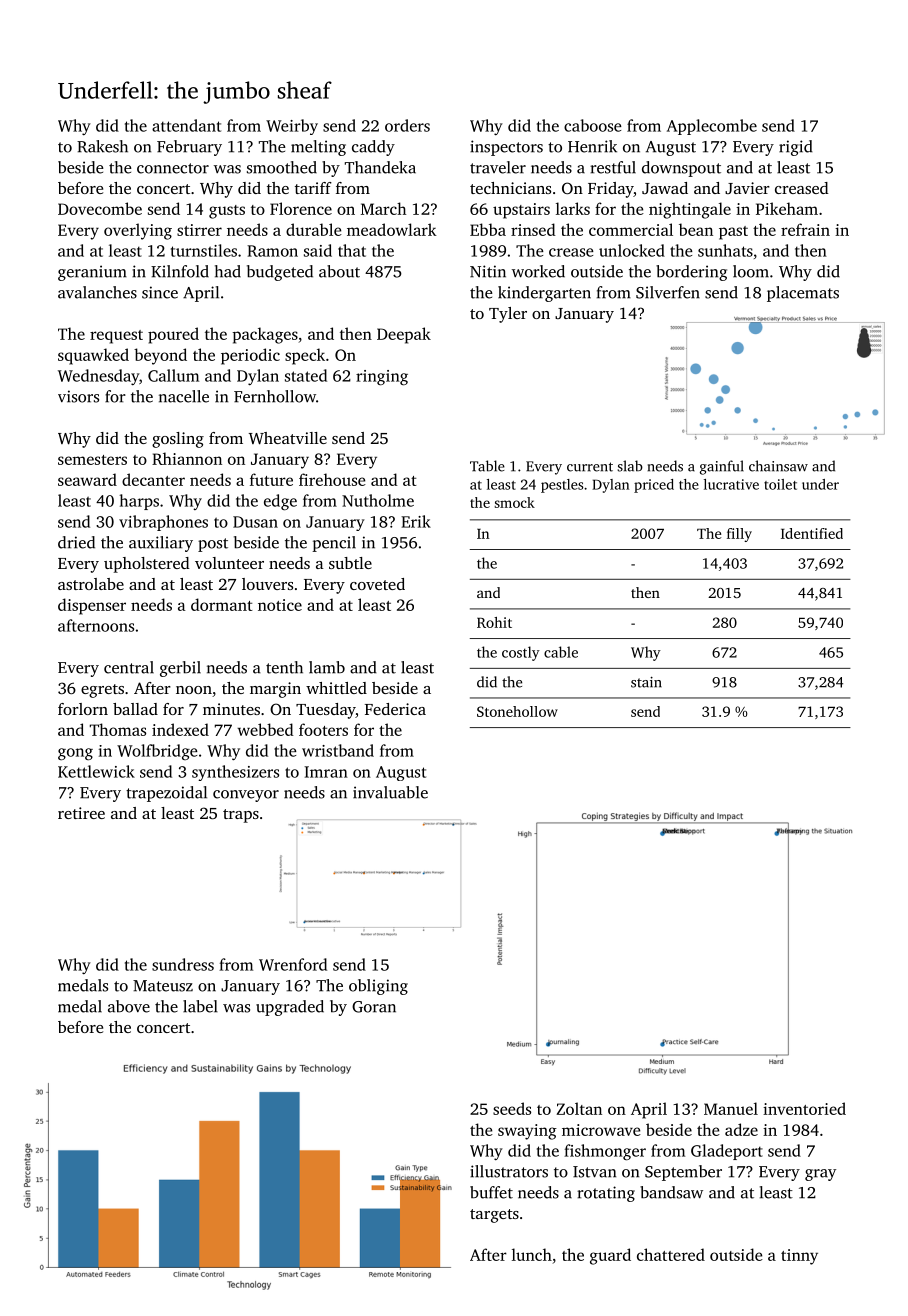  I want to click on guard, so click(610, 1256).
